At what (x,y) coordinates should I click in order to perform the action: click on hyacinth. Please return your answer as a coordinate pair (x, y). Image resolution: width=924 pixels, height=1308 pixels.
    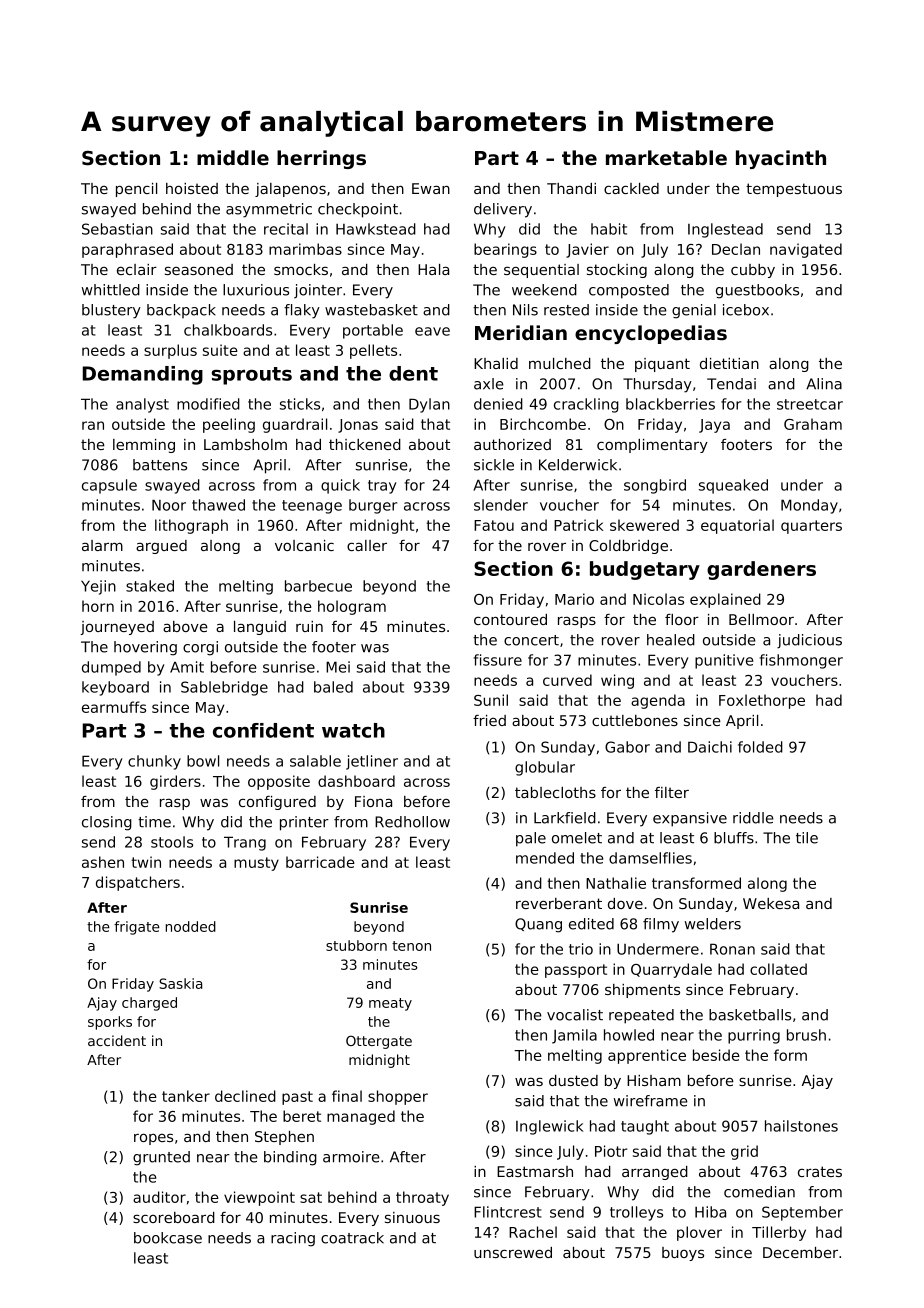
    Looking at the image, I should click on (781, 159).
